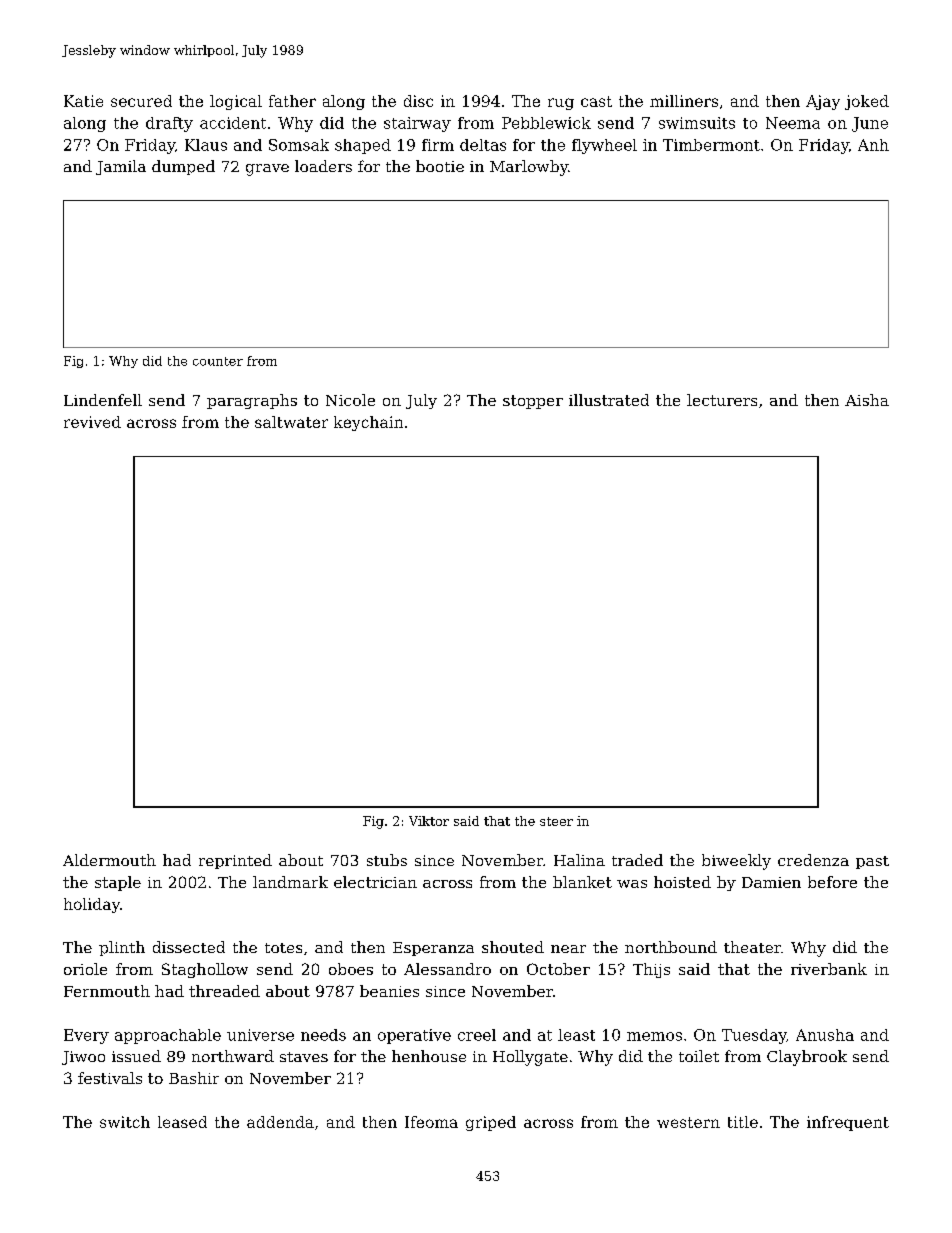 The image size is (952, 1233). I want to click on rug, so click(561, 104).
